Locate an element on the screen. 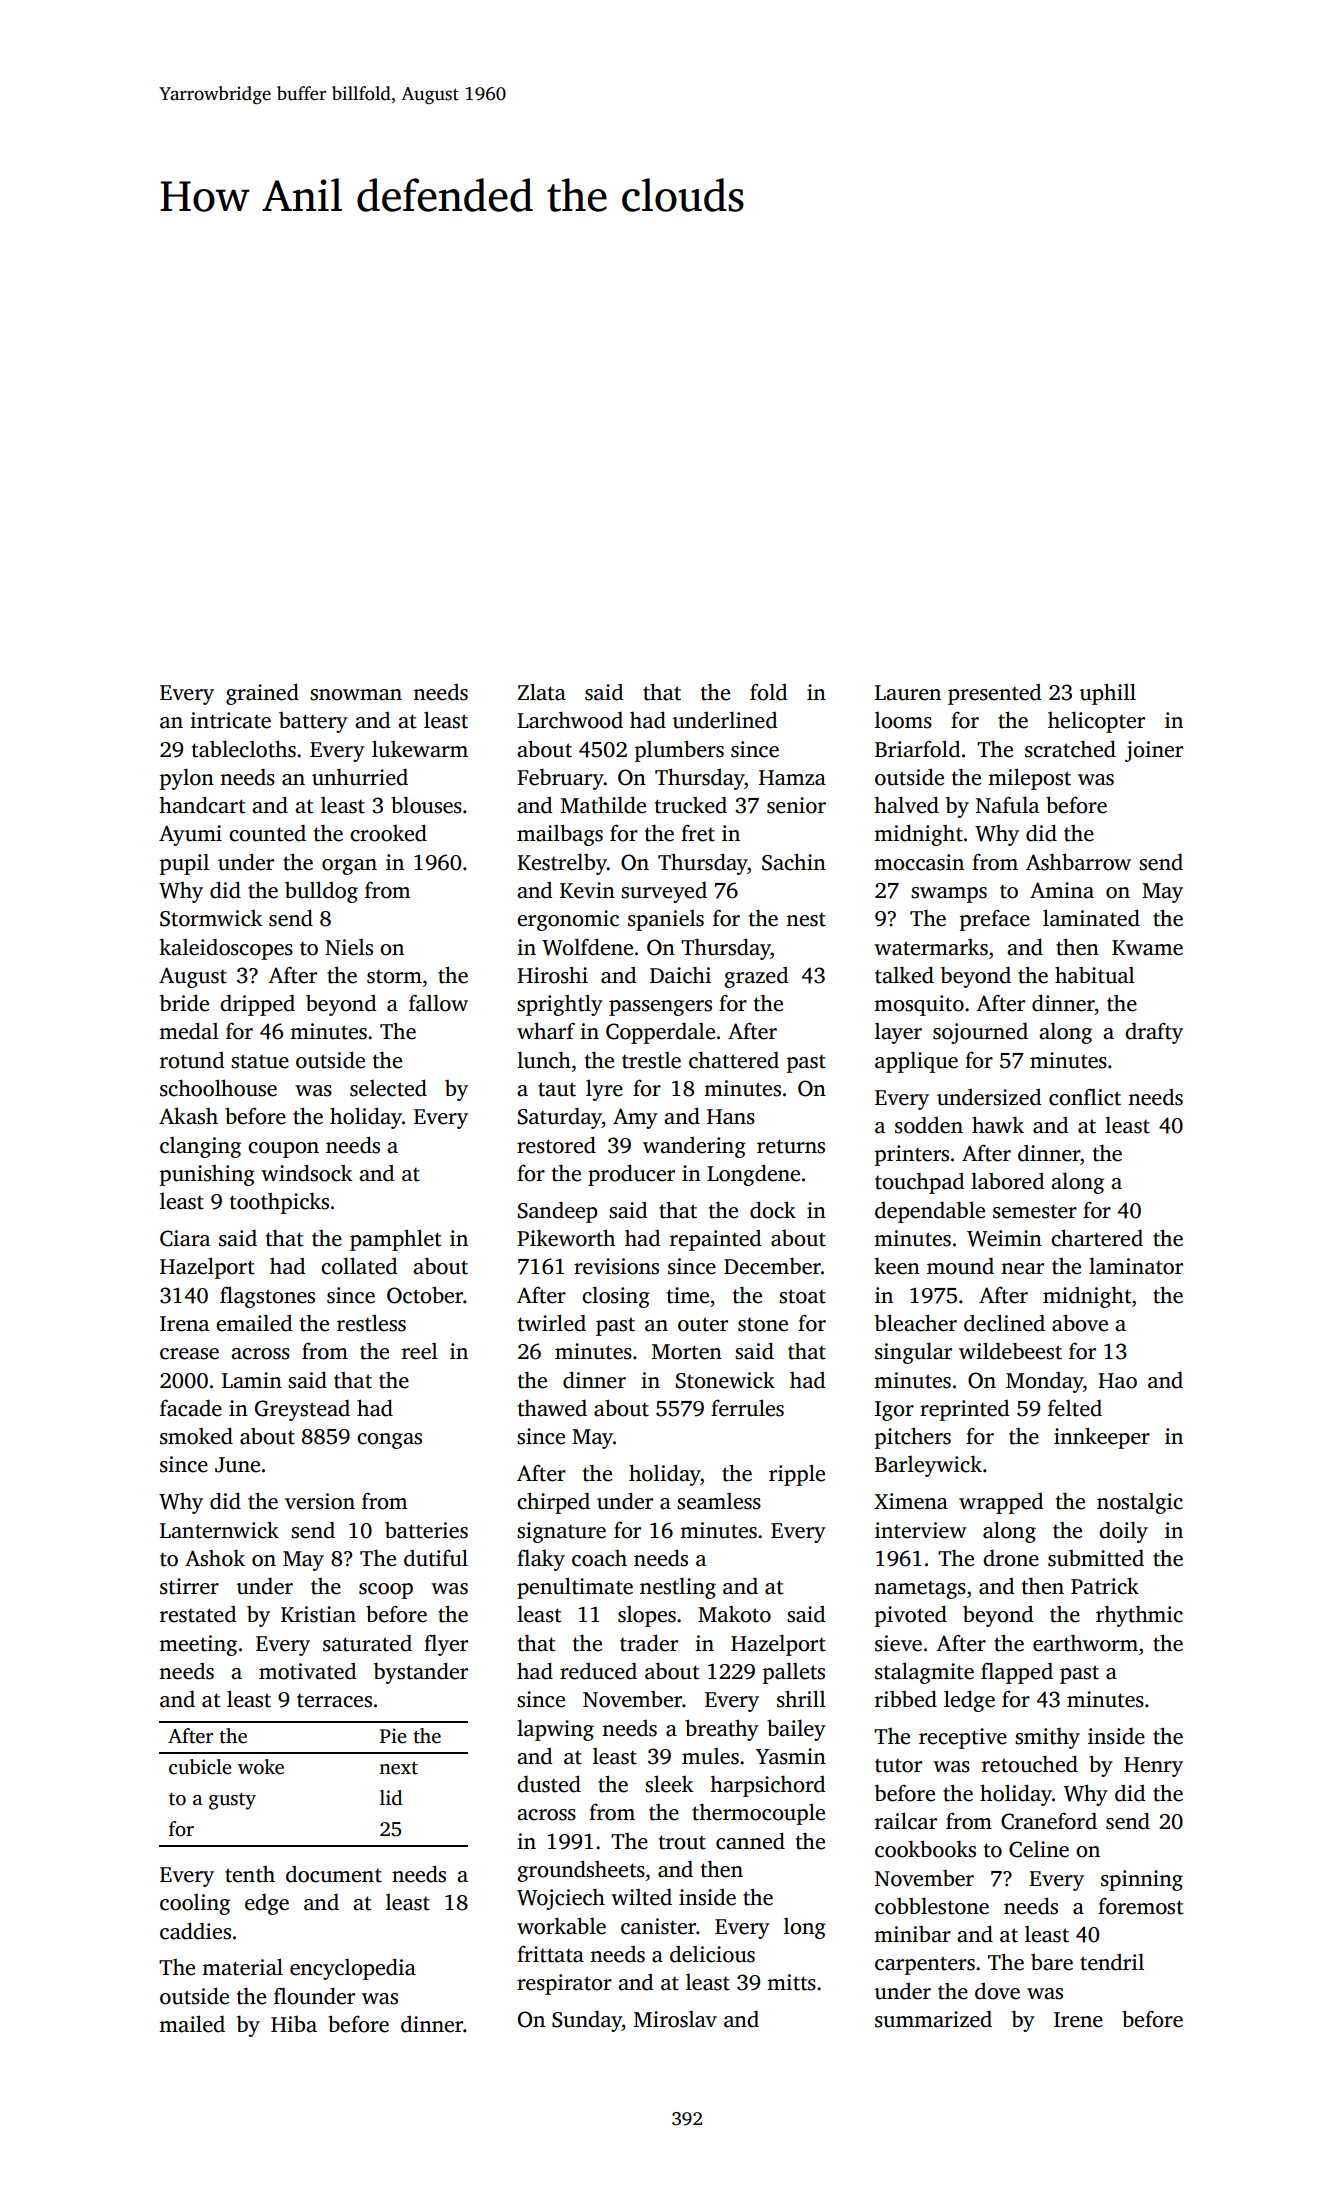 Image resolution: width=1343 pixels, height=2211 pixels. Pikeworth is located at coordinates (566, 1238).
